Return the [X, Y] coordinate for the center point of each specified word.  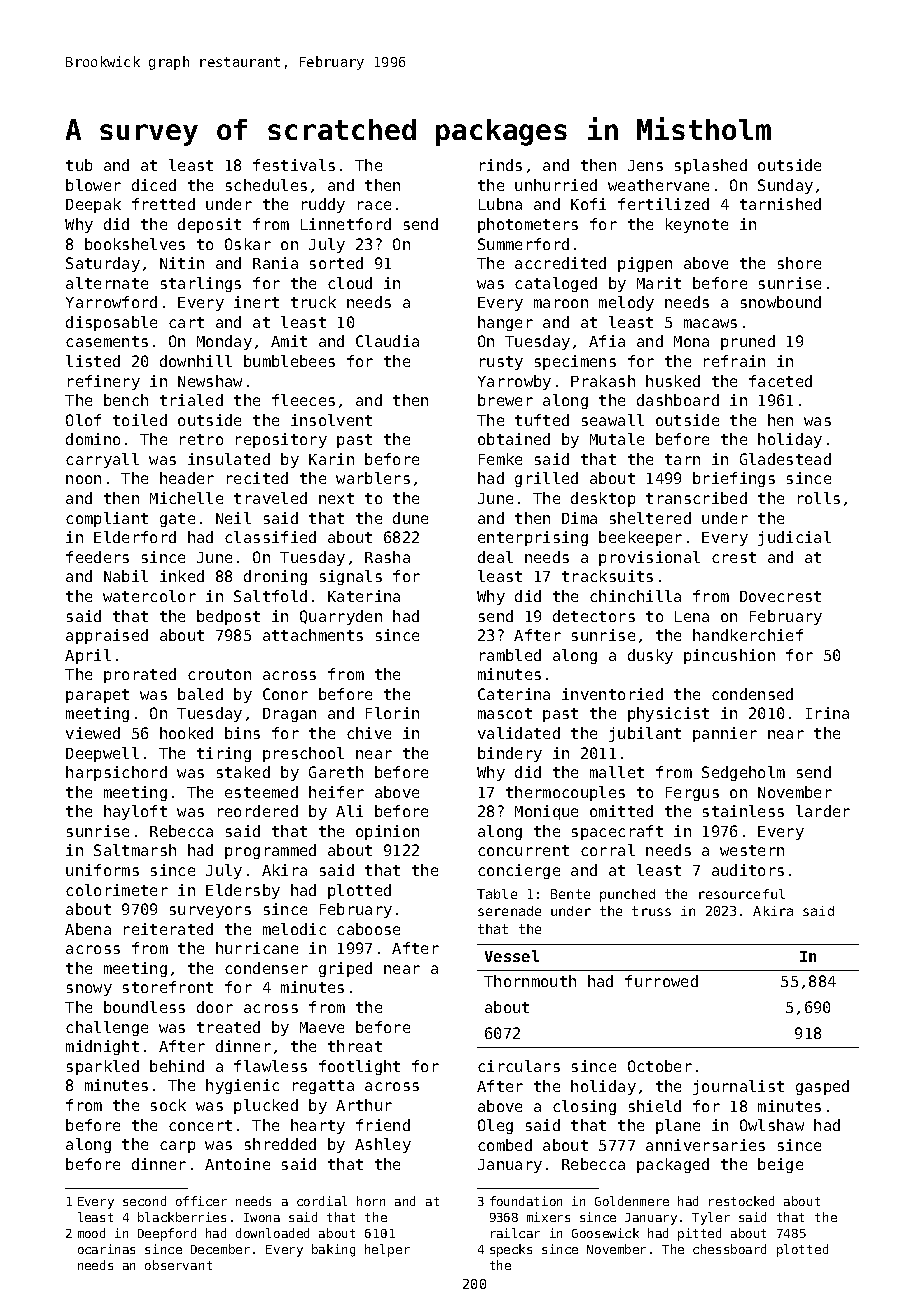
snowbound [781, 302]
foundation [526, 1201]
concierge [519, 871]
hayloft [135, 812]
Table [497, 894]
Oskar [248, 244]
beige [780, 1165]
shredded [280, 1144]
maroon [561, 303]
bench [126, 400]
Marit [659, 283]
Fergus [692, 794]
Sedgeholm [743, 773]
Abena [88, 929]
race [374, 205]
